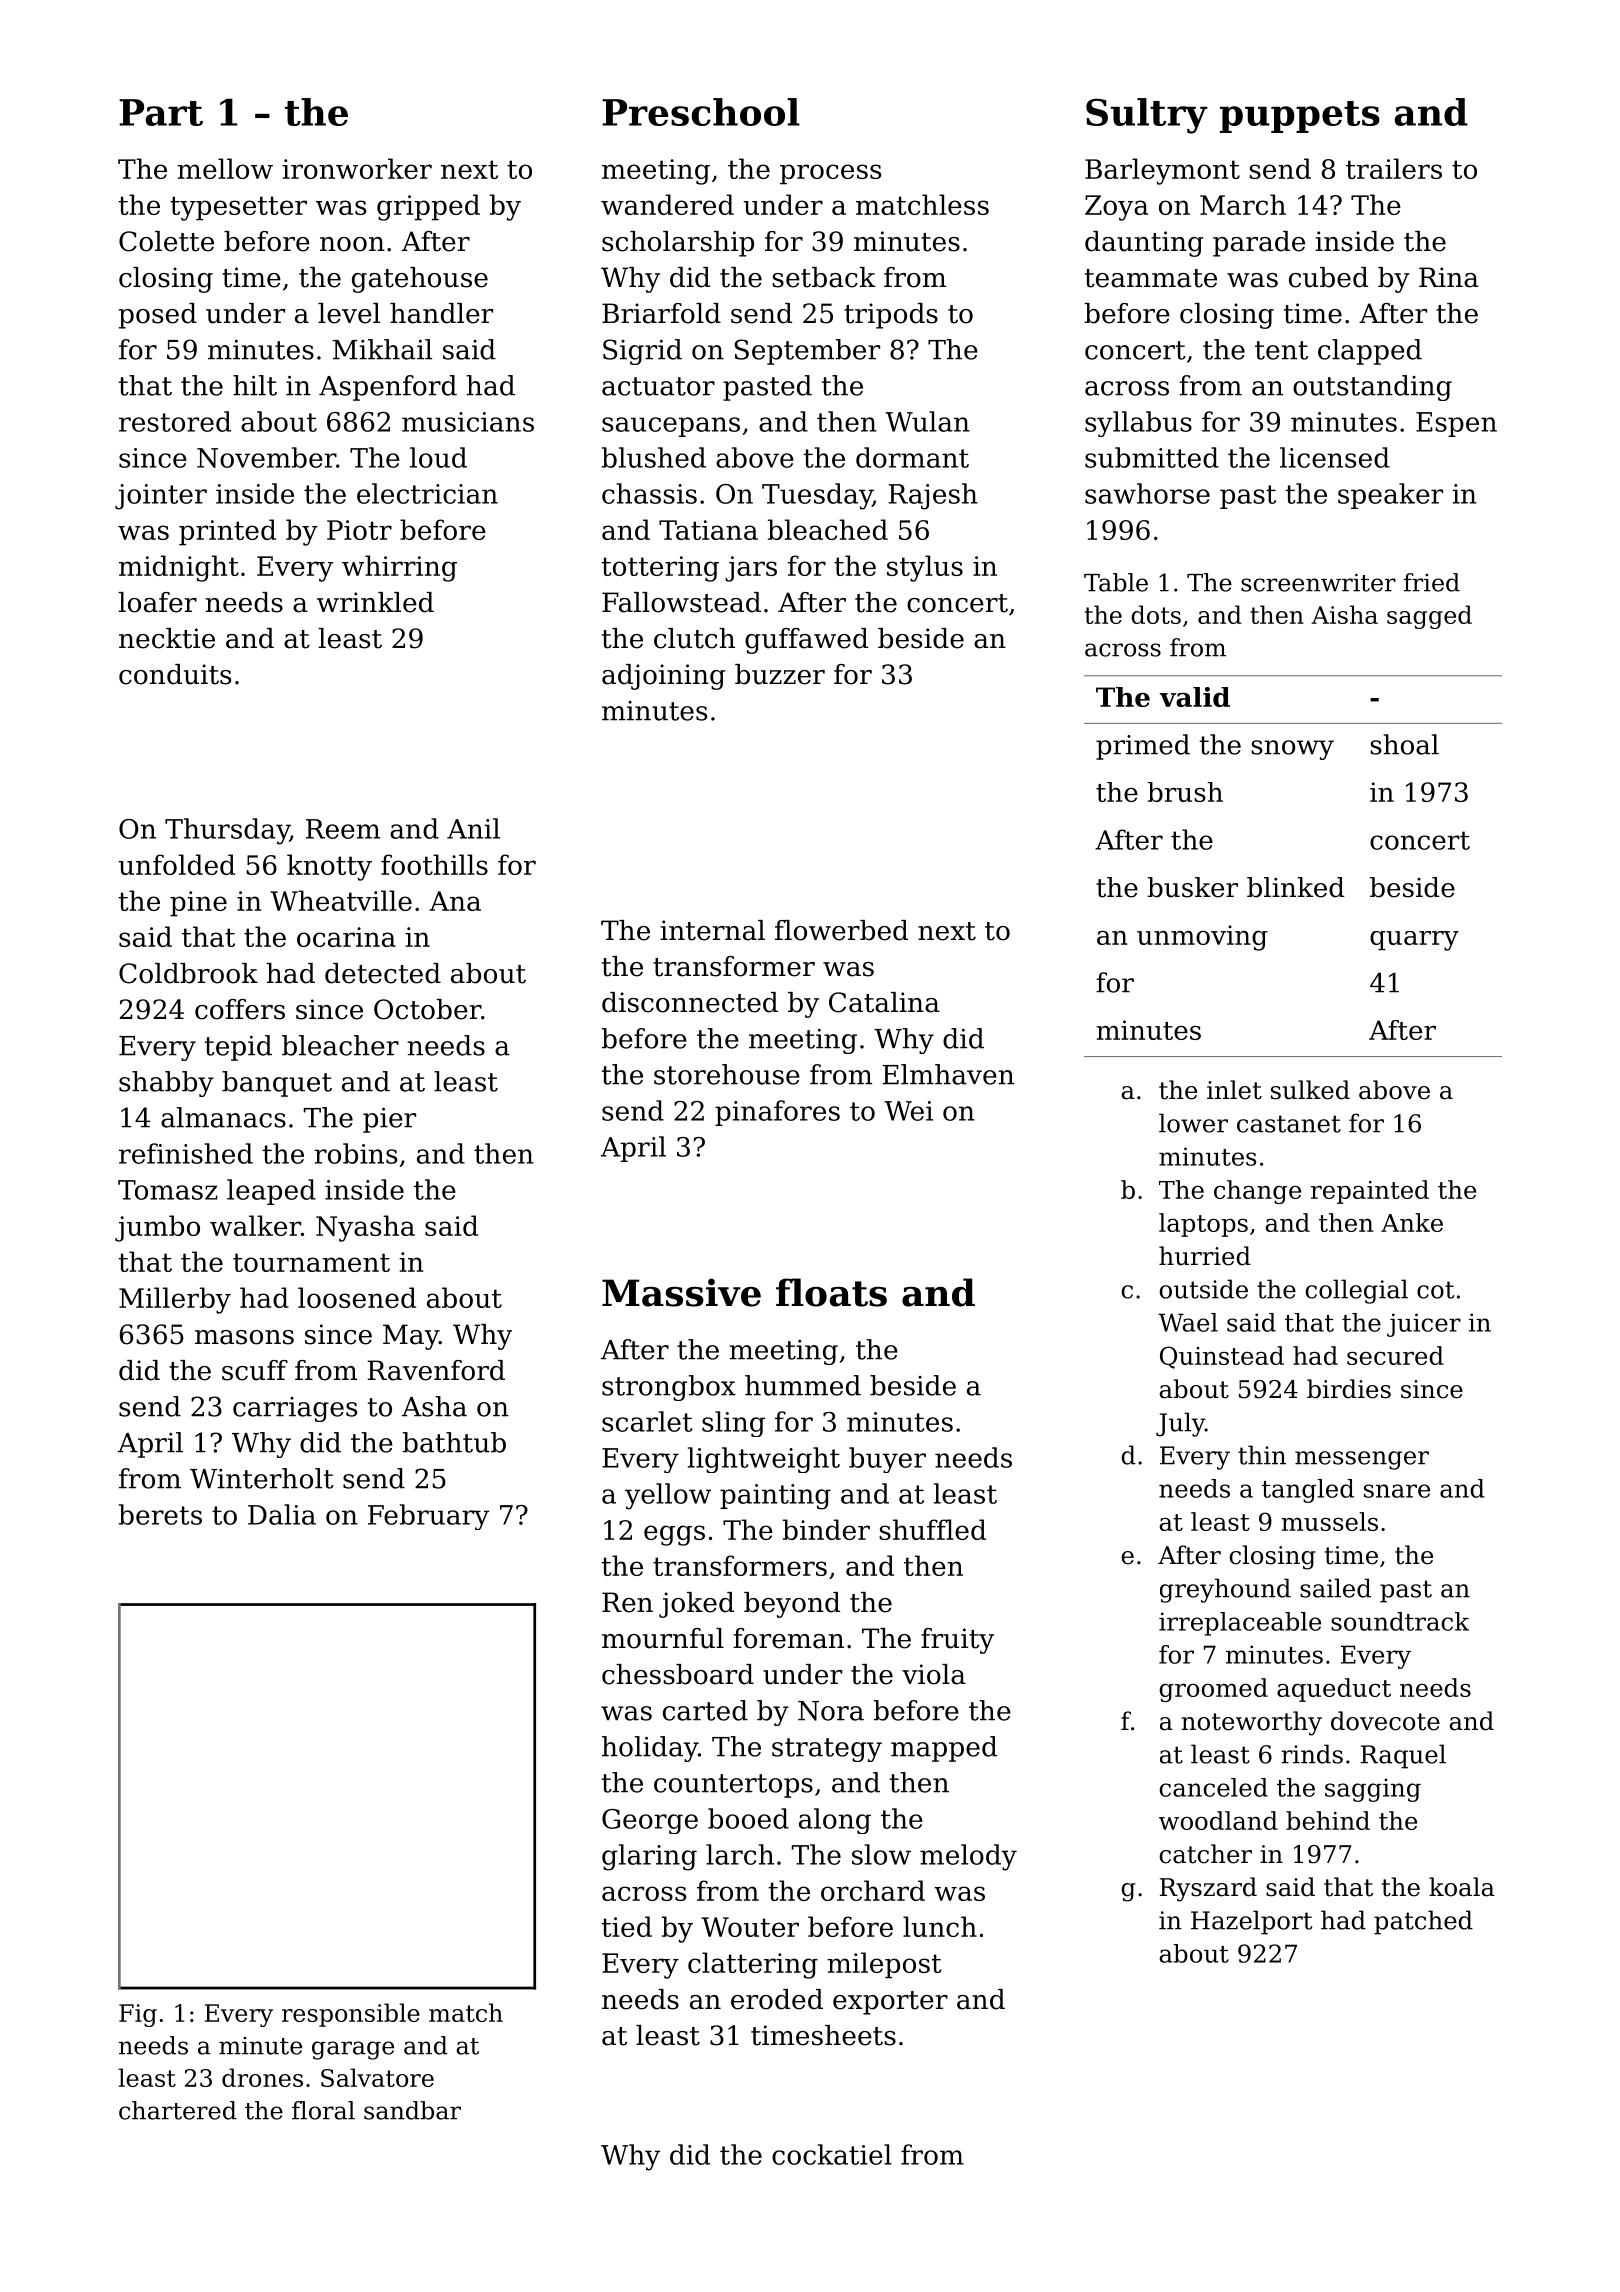  I want to click on November, so click(266, 457).
